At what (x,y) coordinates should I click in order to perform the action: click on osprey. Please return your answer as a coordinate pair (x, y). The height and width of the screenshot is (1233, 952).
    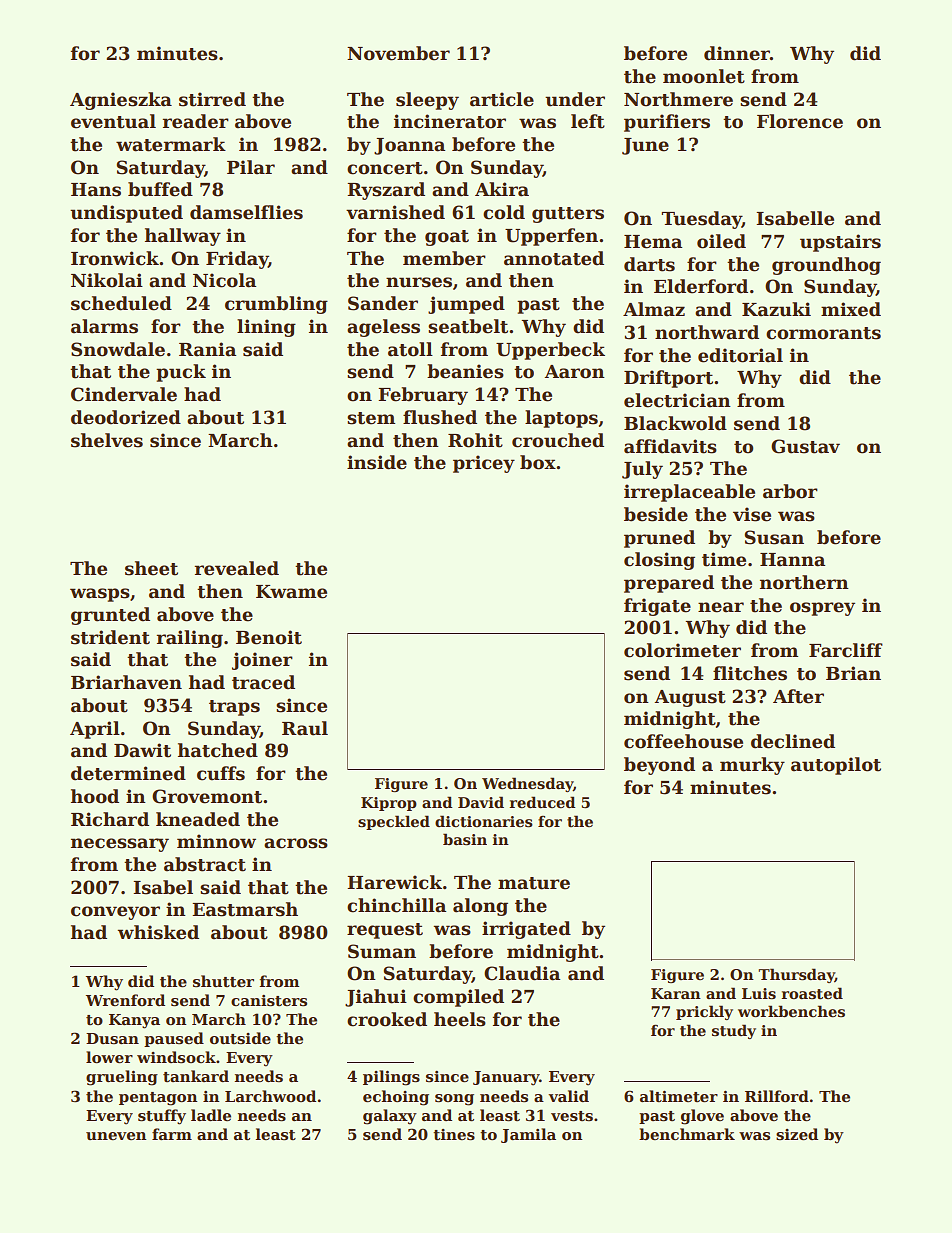
    Looking at the image, I should click on (822, 609).
